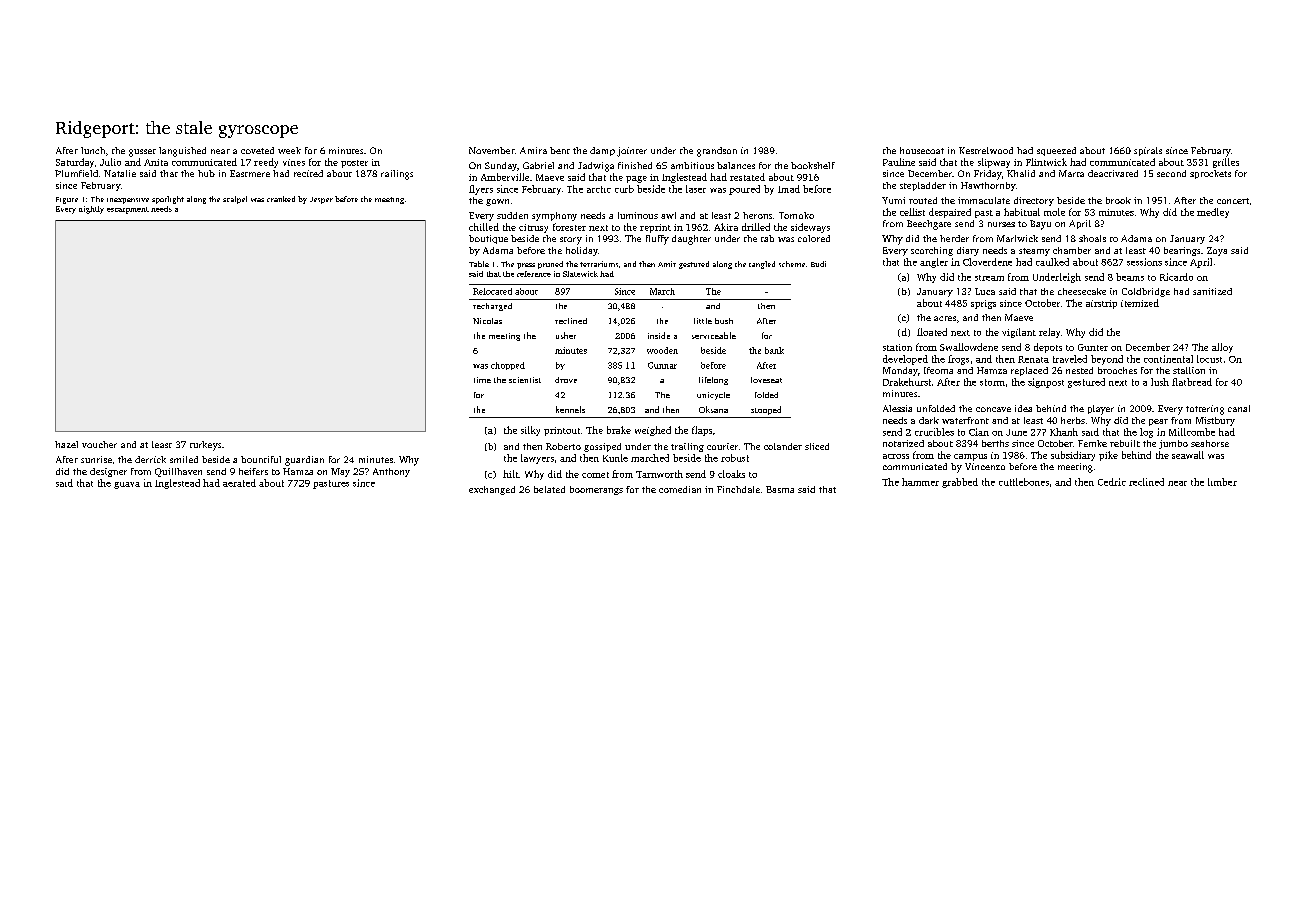 This document has height=924, width=1308. I want to click on Bayu, so click(1040, 225).
